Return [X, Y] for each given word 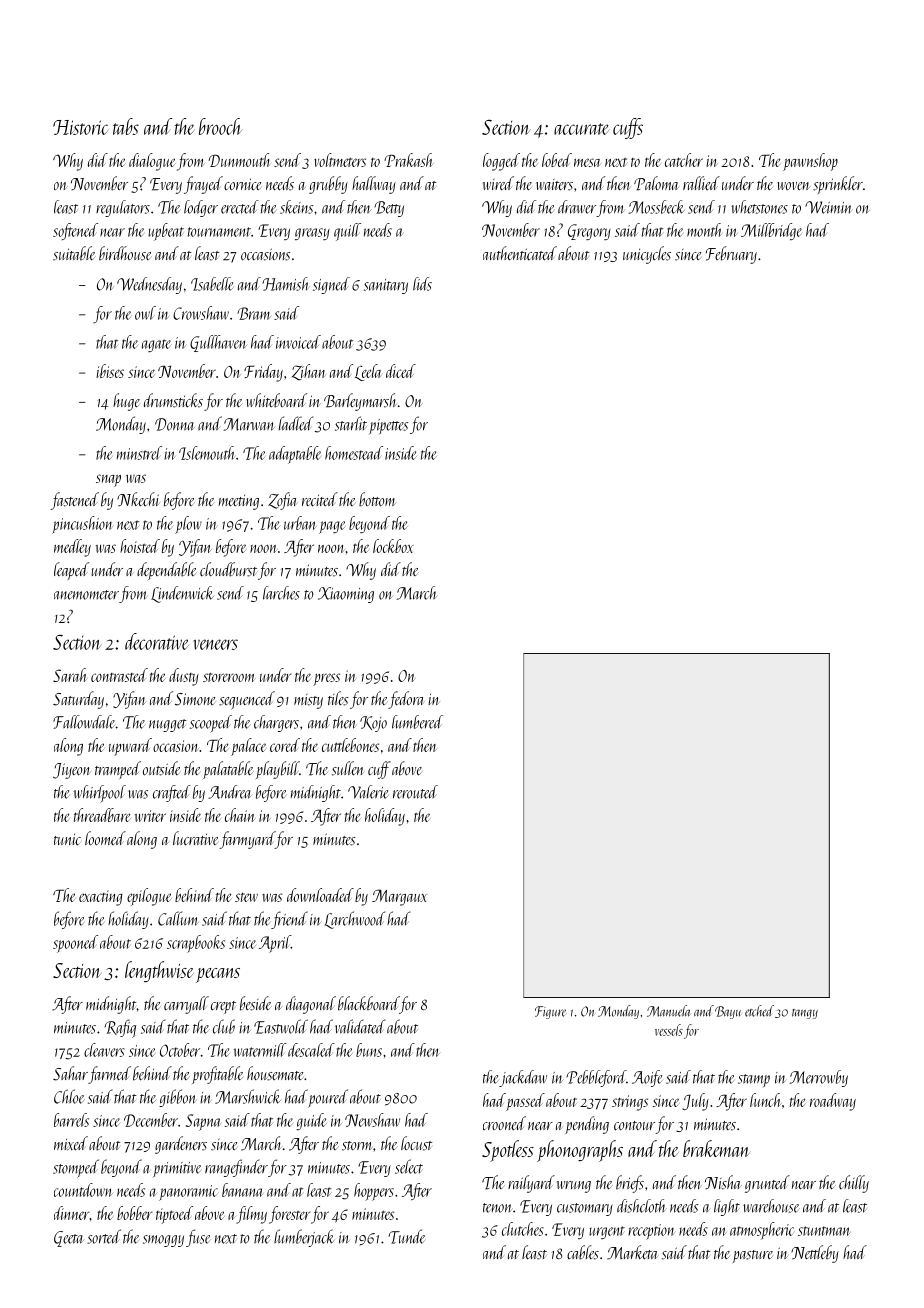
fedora [406, 700]
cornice [242, 184]
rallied [701, 183]
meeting [239, 502]
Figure [550, 1012]
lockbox [393, 546]
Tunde [407, 1236]
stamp [754, 1080]
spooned [75, 944]
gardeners [181, 1145]
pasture [753, 1256]
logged [501, 162]
